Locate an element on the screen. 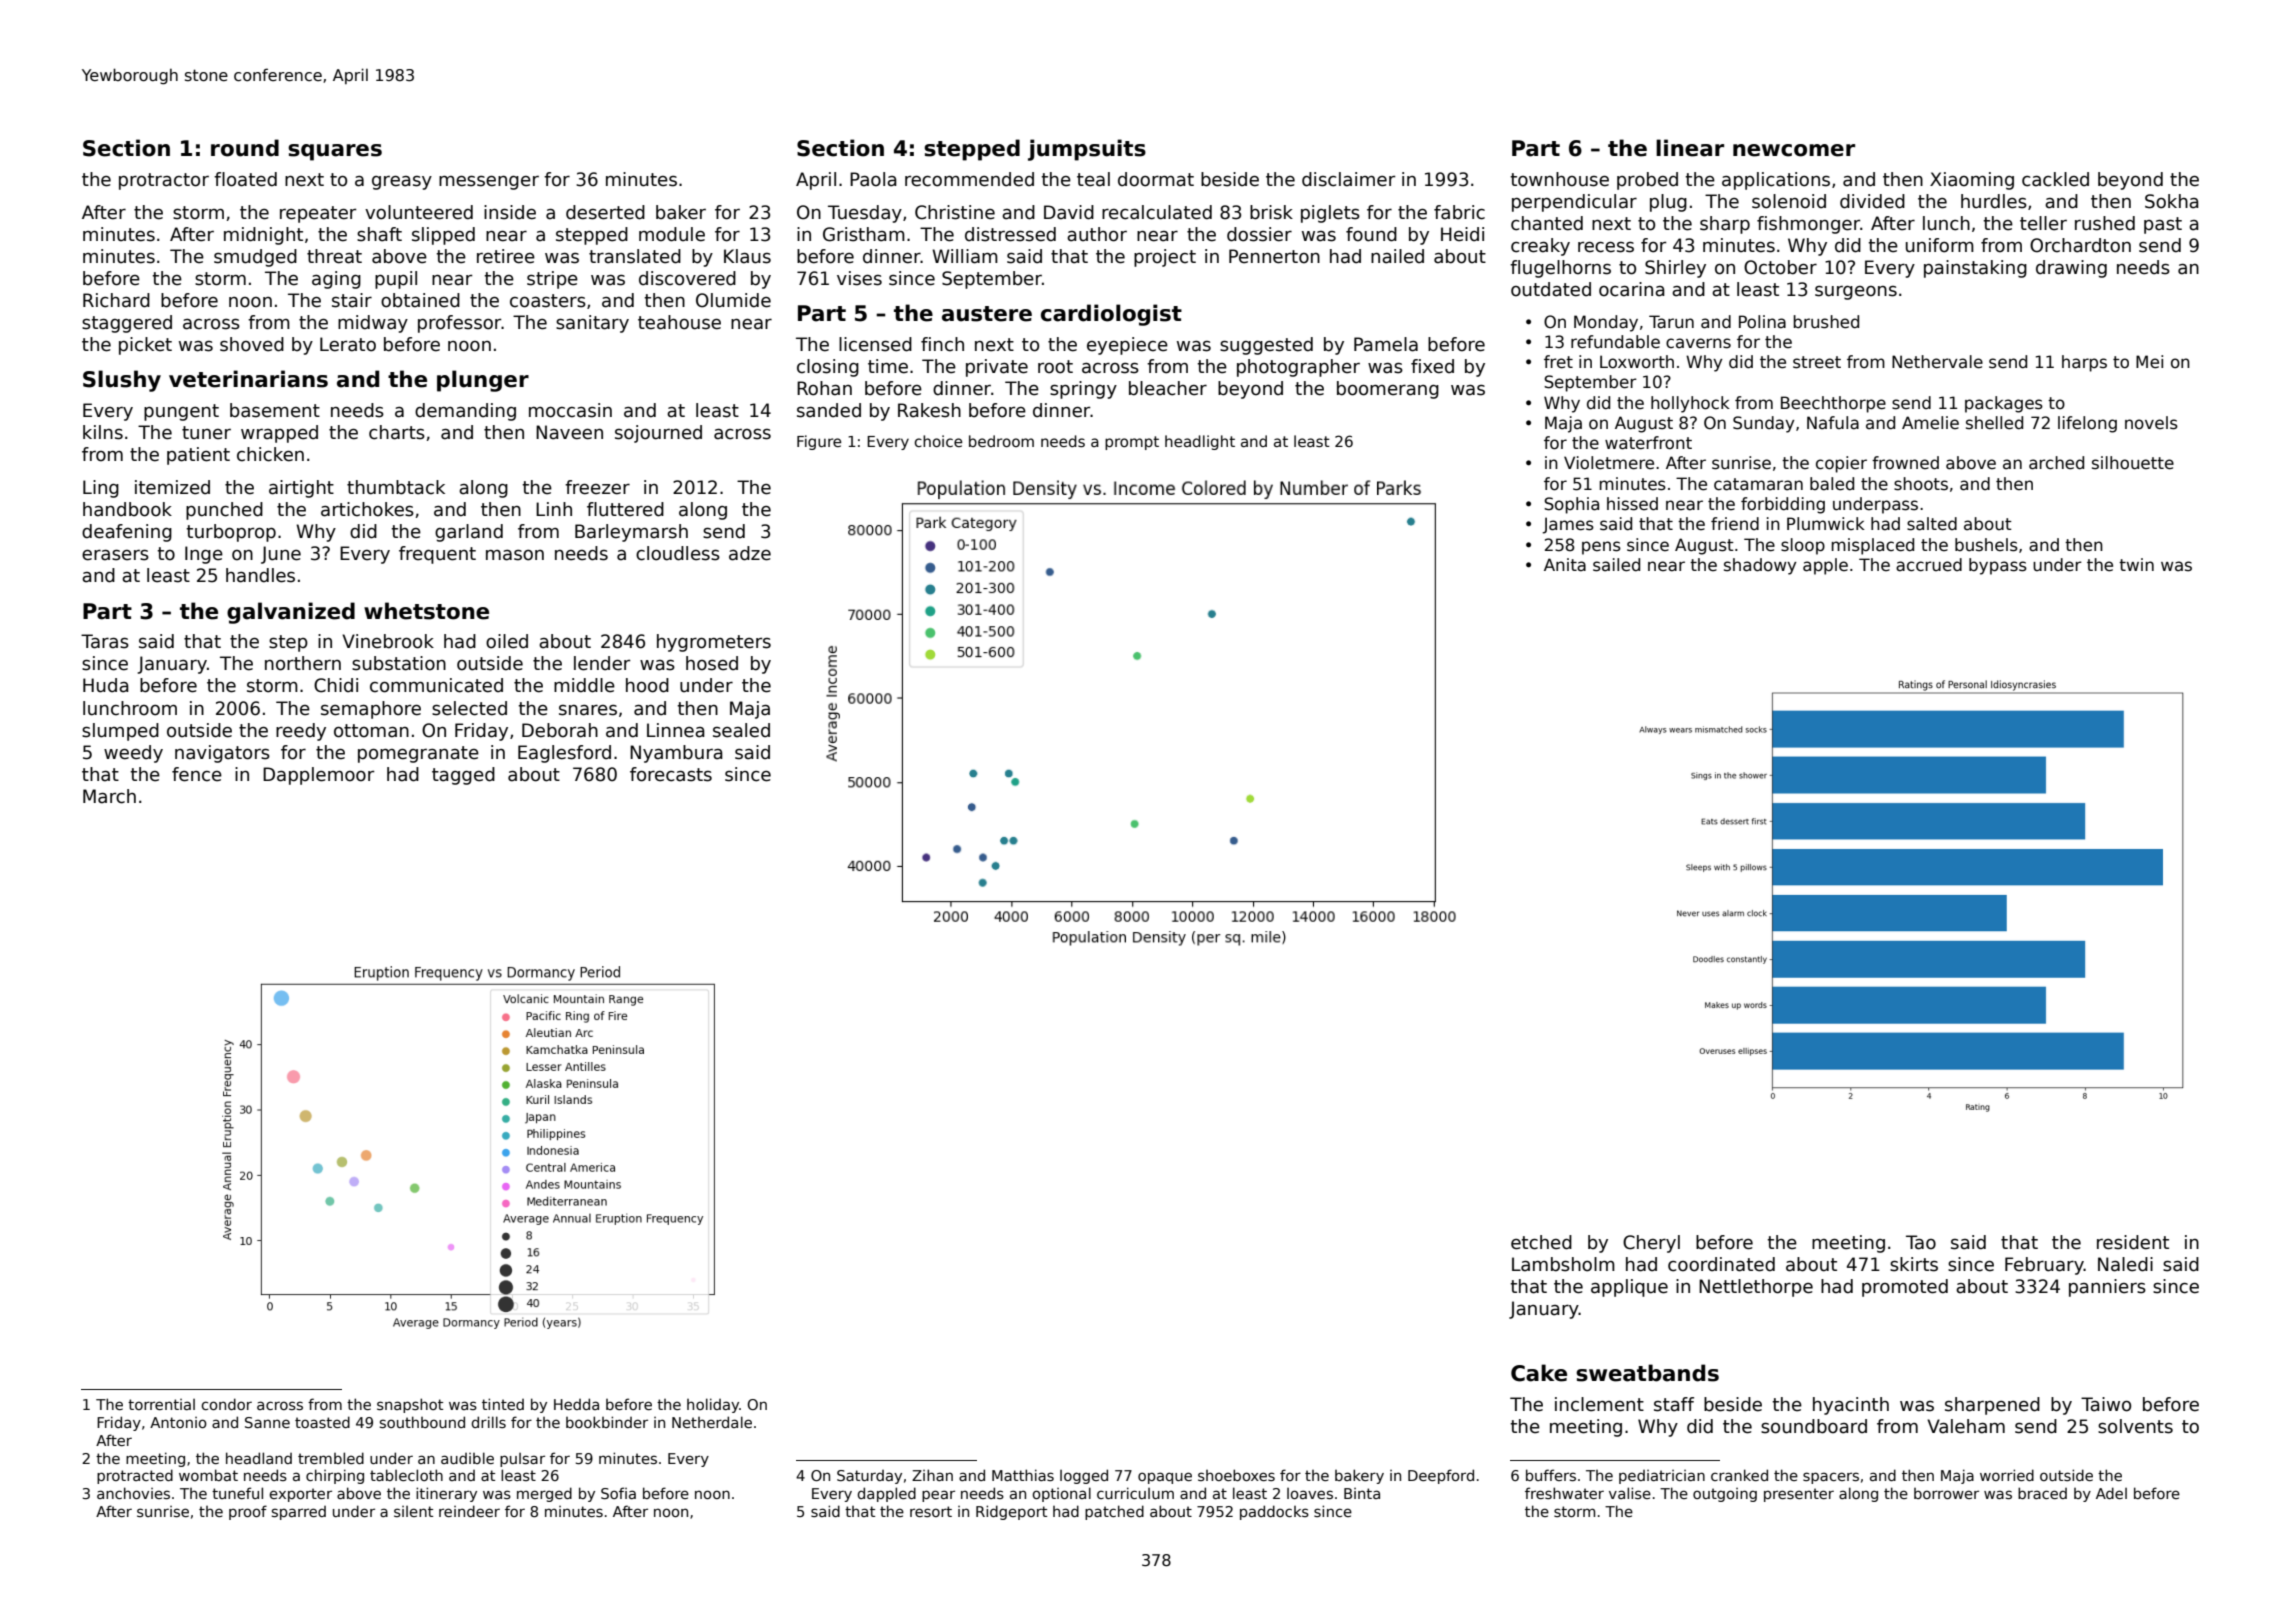 This screenshot has width=2282, height=1614. adze is located at coordinates (750, 553).
